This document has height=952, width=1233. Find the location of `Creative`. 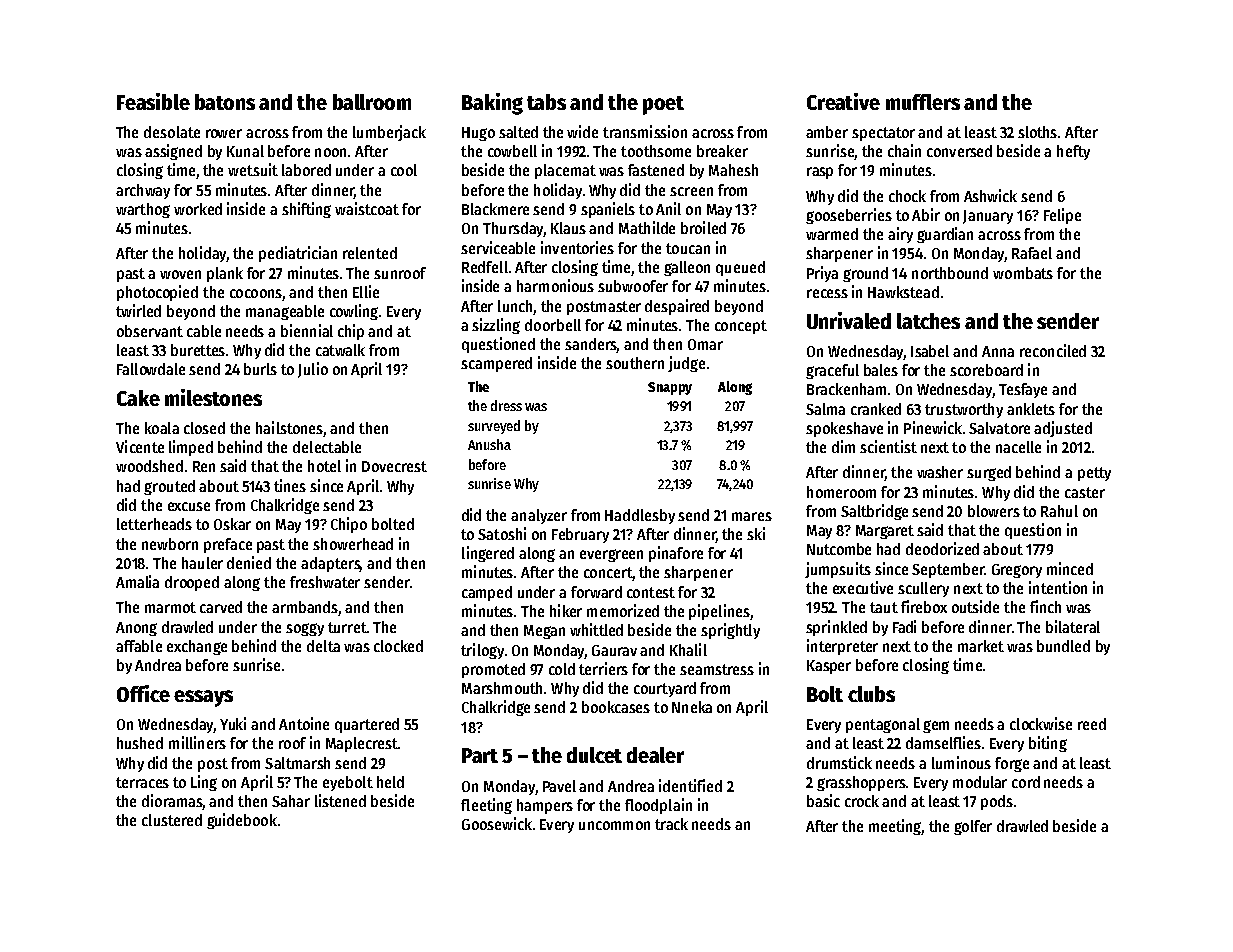

Creative is located at coordinates (843, 101).
